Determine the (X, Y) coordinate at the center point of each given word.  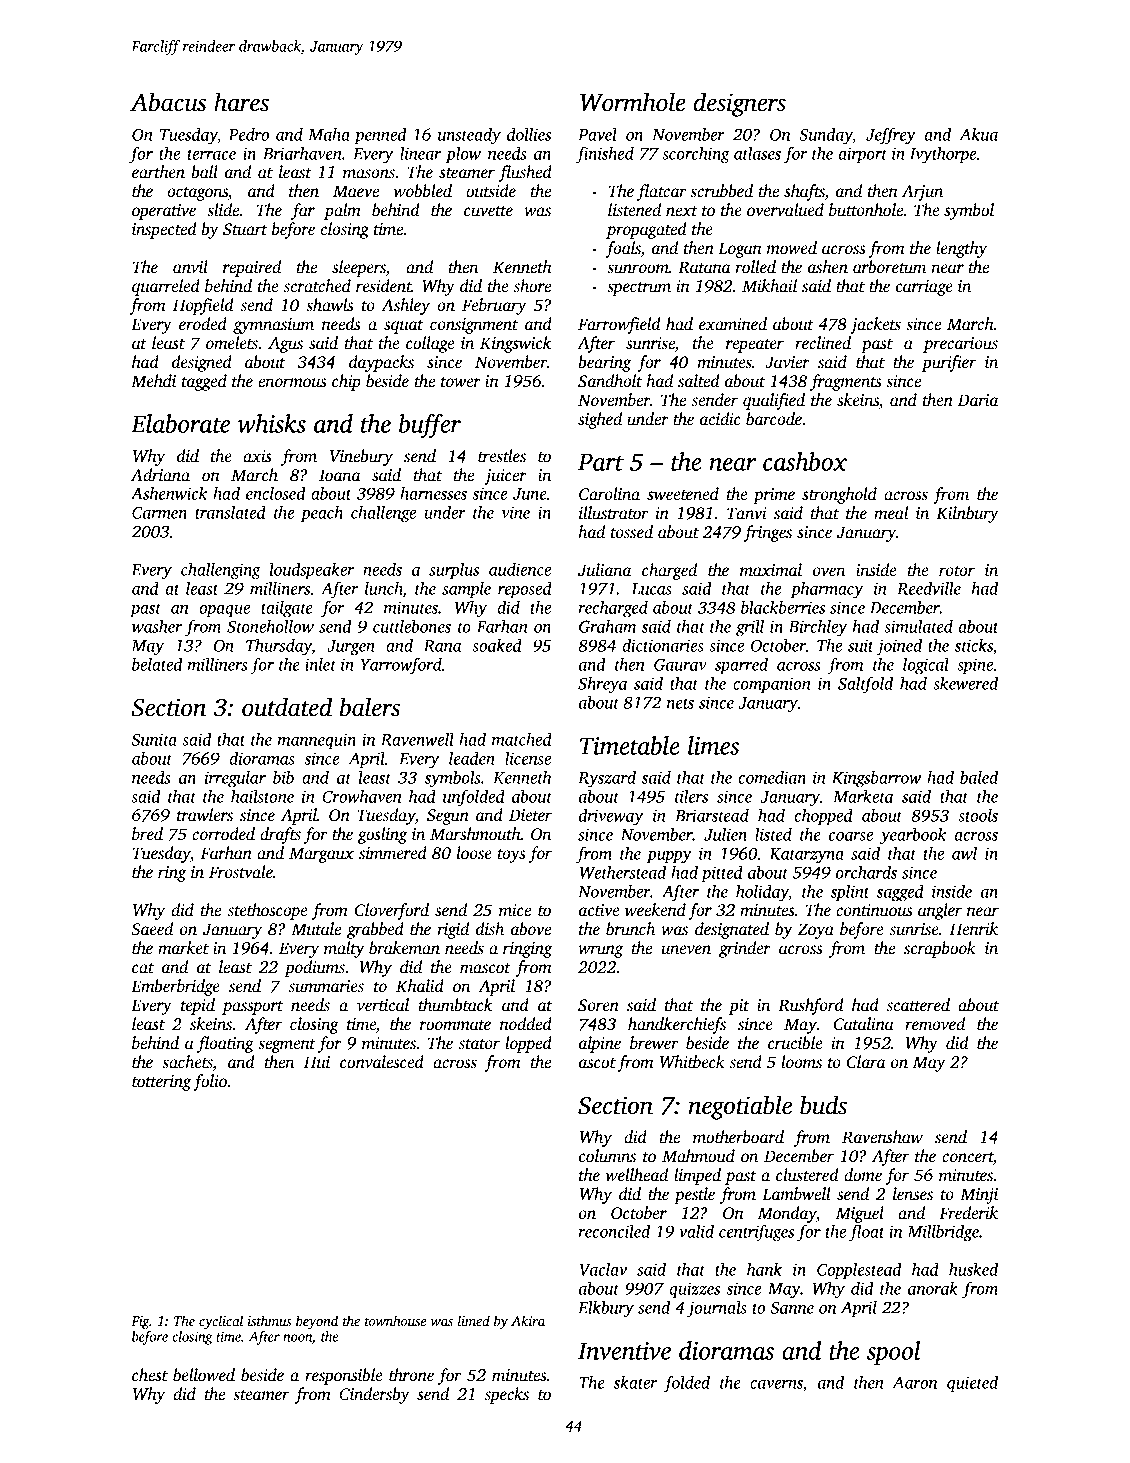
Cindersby (374, 1395)
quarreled (166, 287)
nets (680, 703)
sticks (974, 645)
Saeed (152, 929)
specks (506, 1395)
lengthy (961, 249)
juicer (505, 477)
